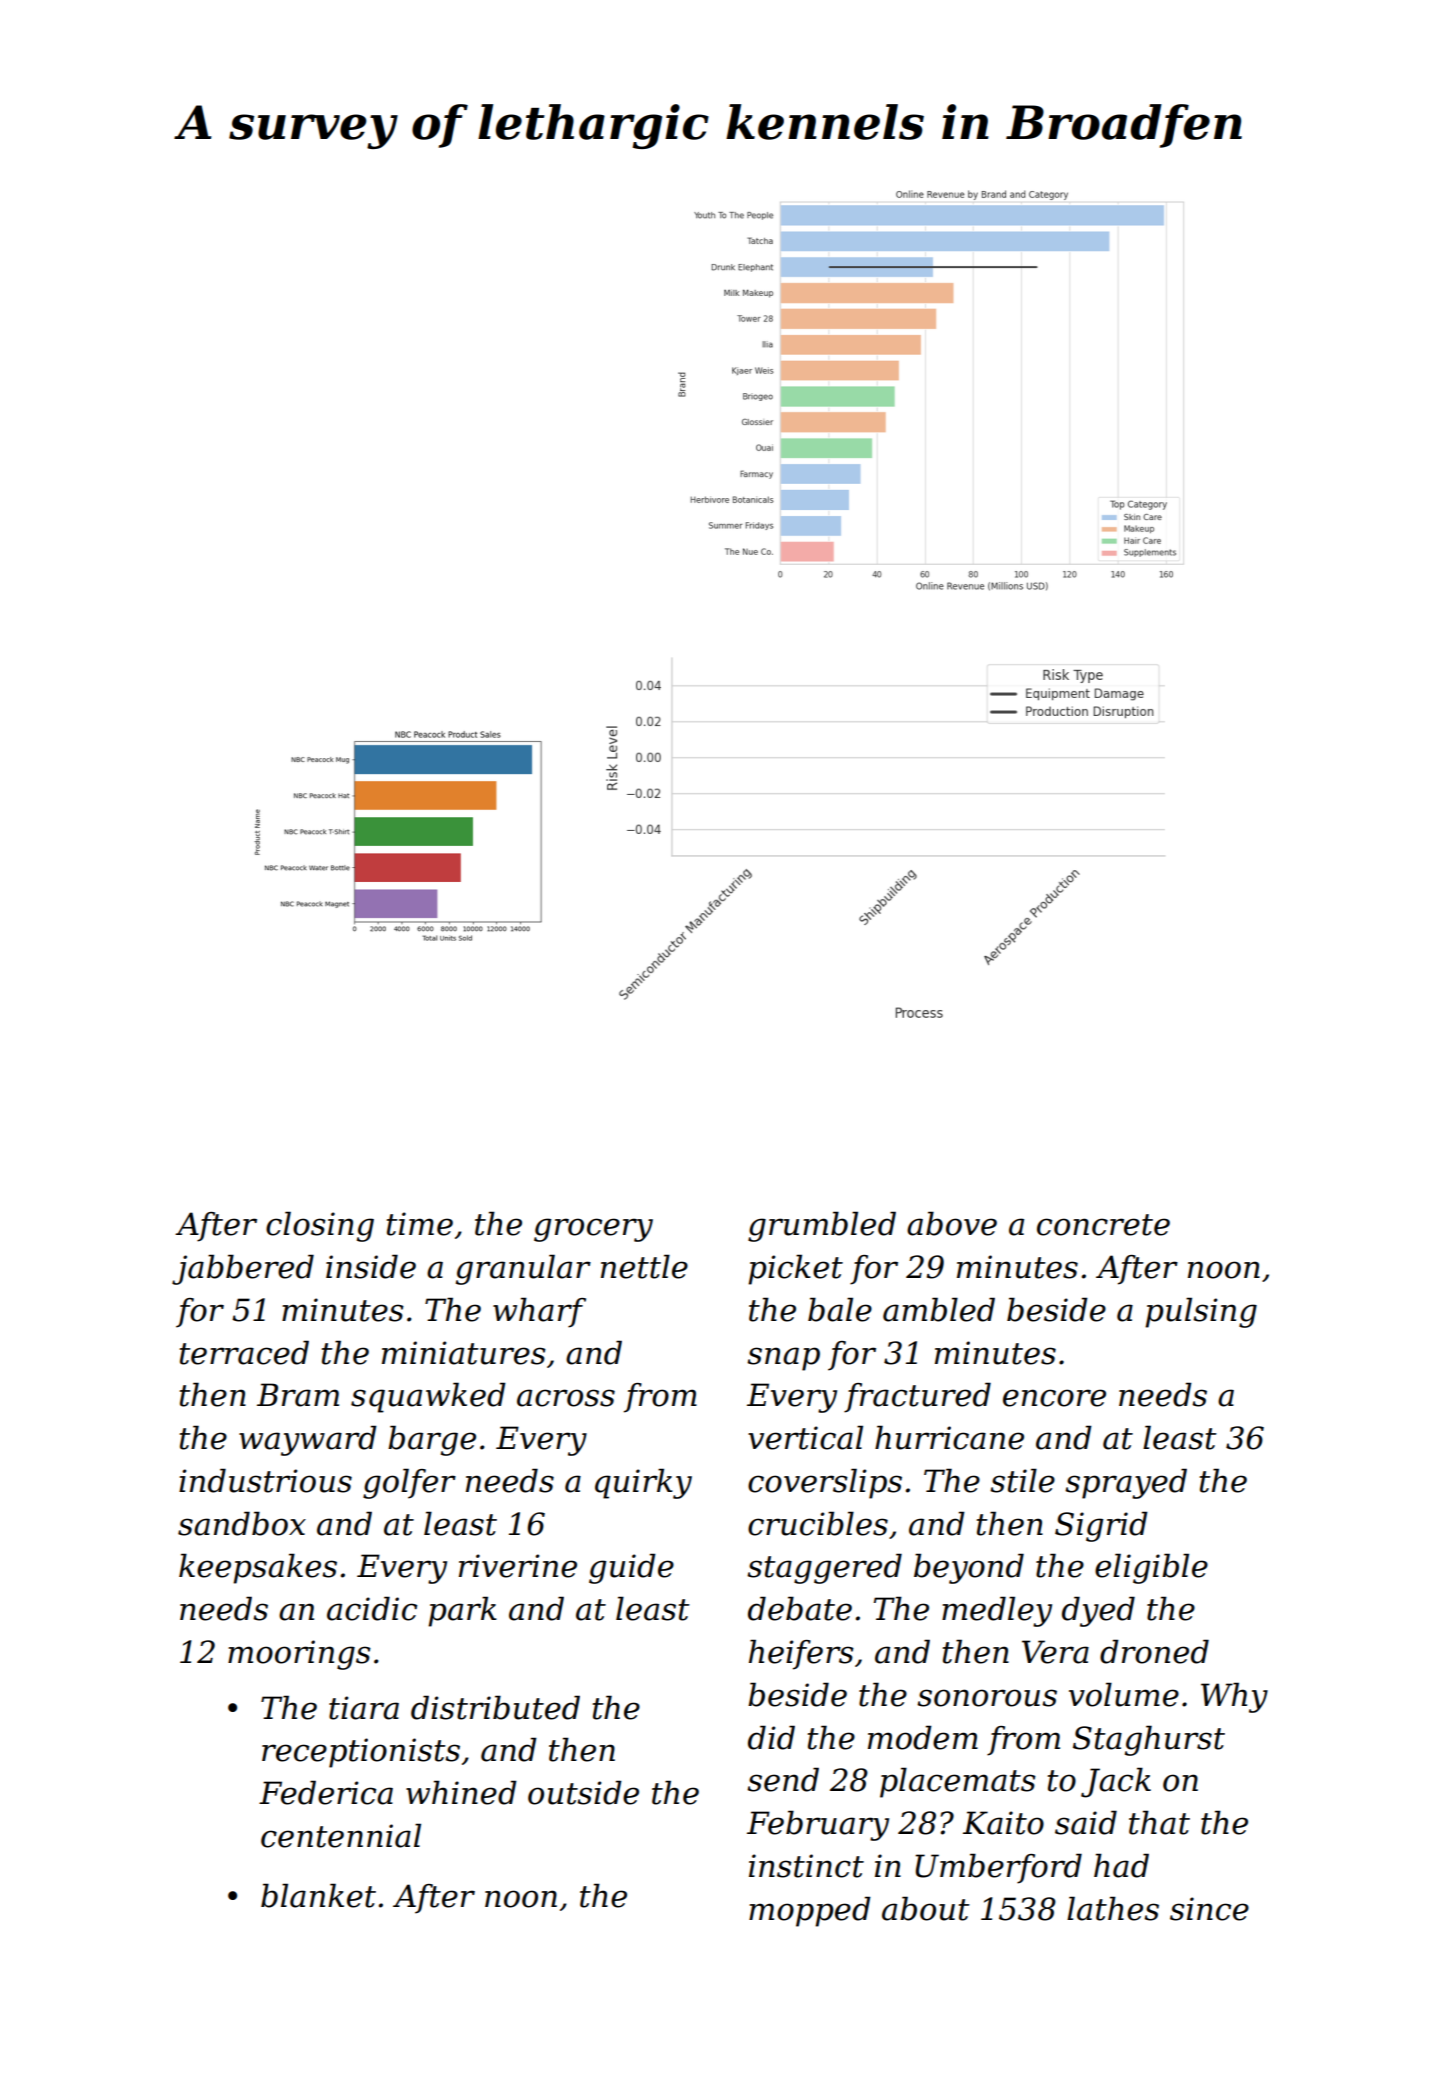 The width and height of the image is (1450, 2100). What do you see at coordinates (1101, 1526) in the image?
I see `Sigrid` at bounding box center [1101, 1526].
